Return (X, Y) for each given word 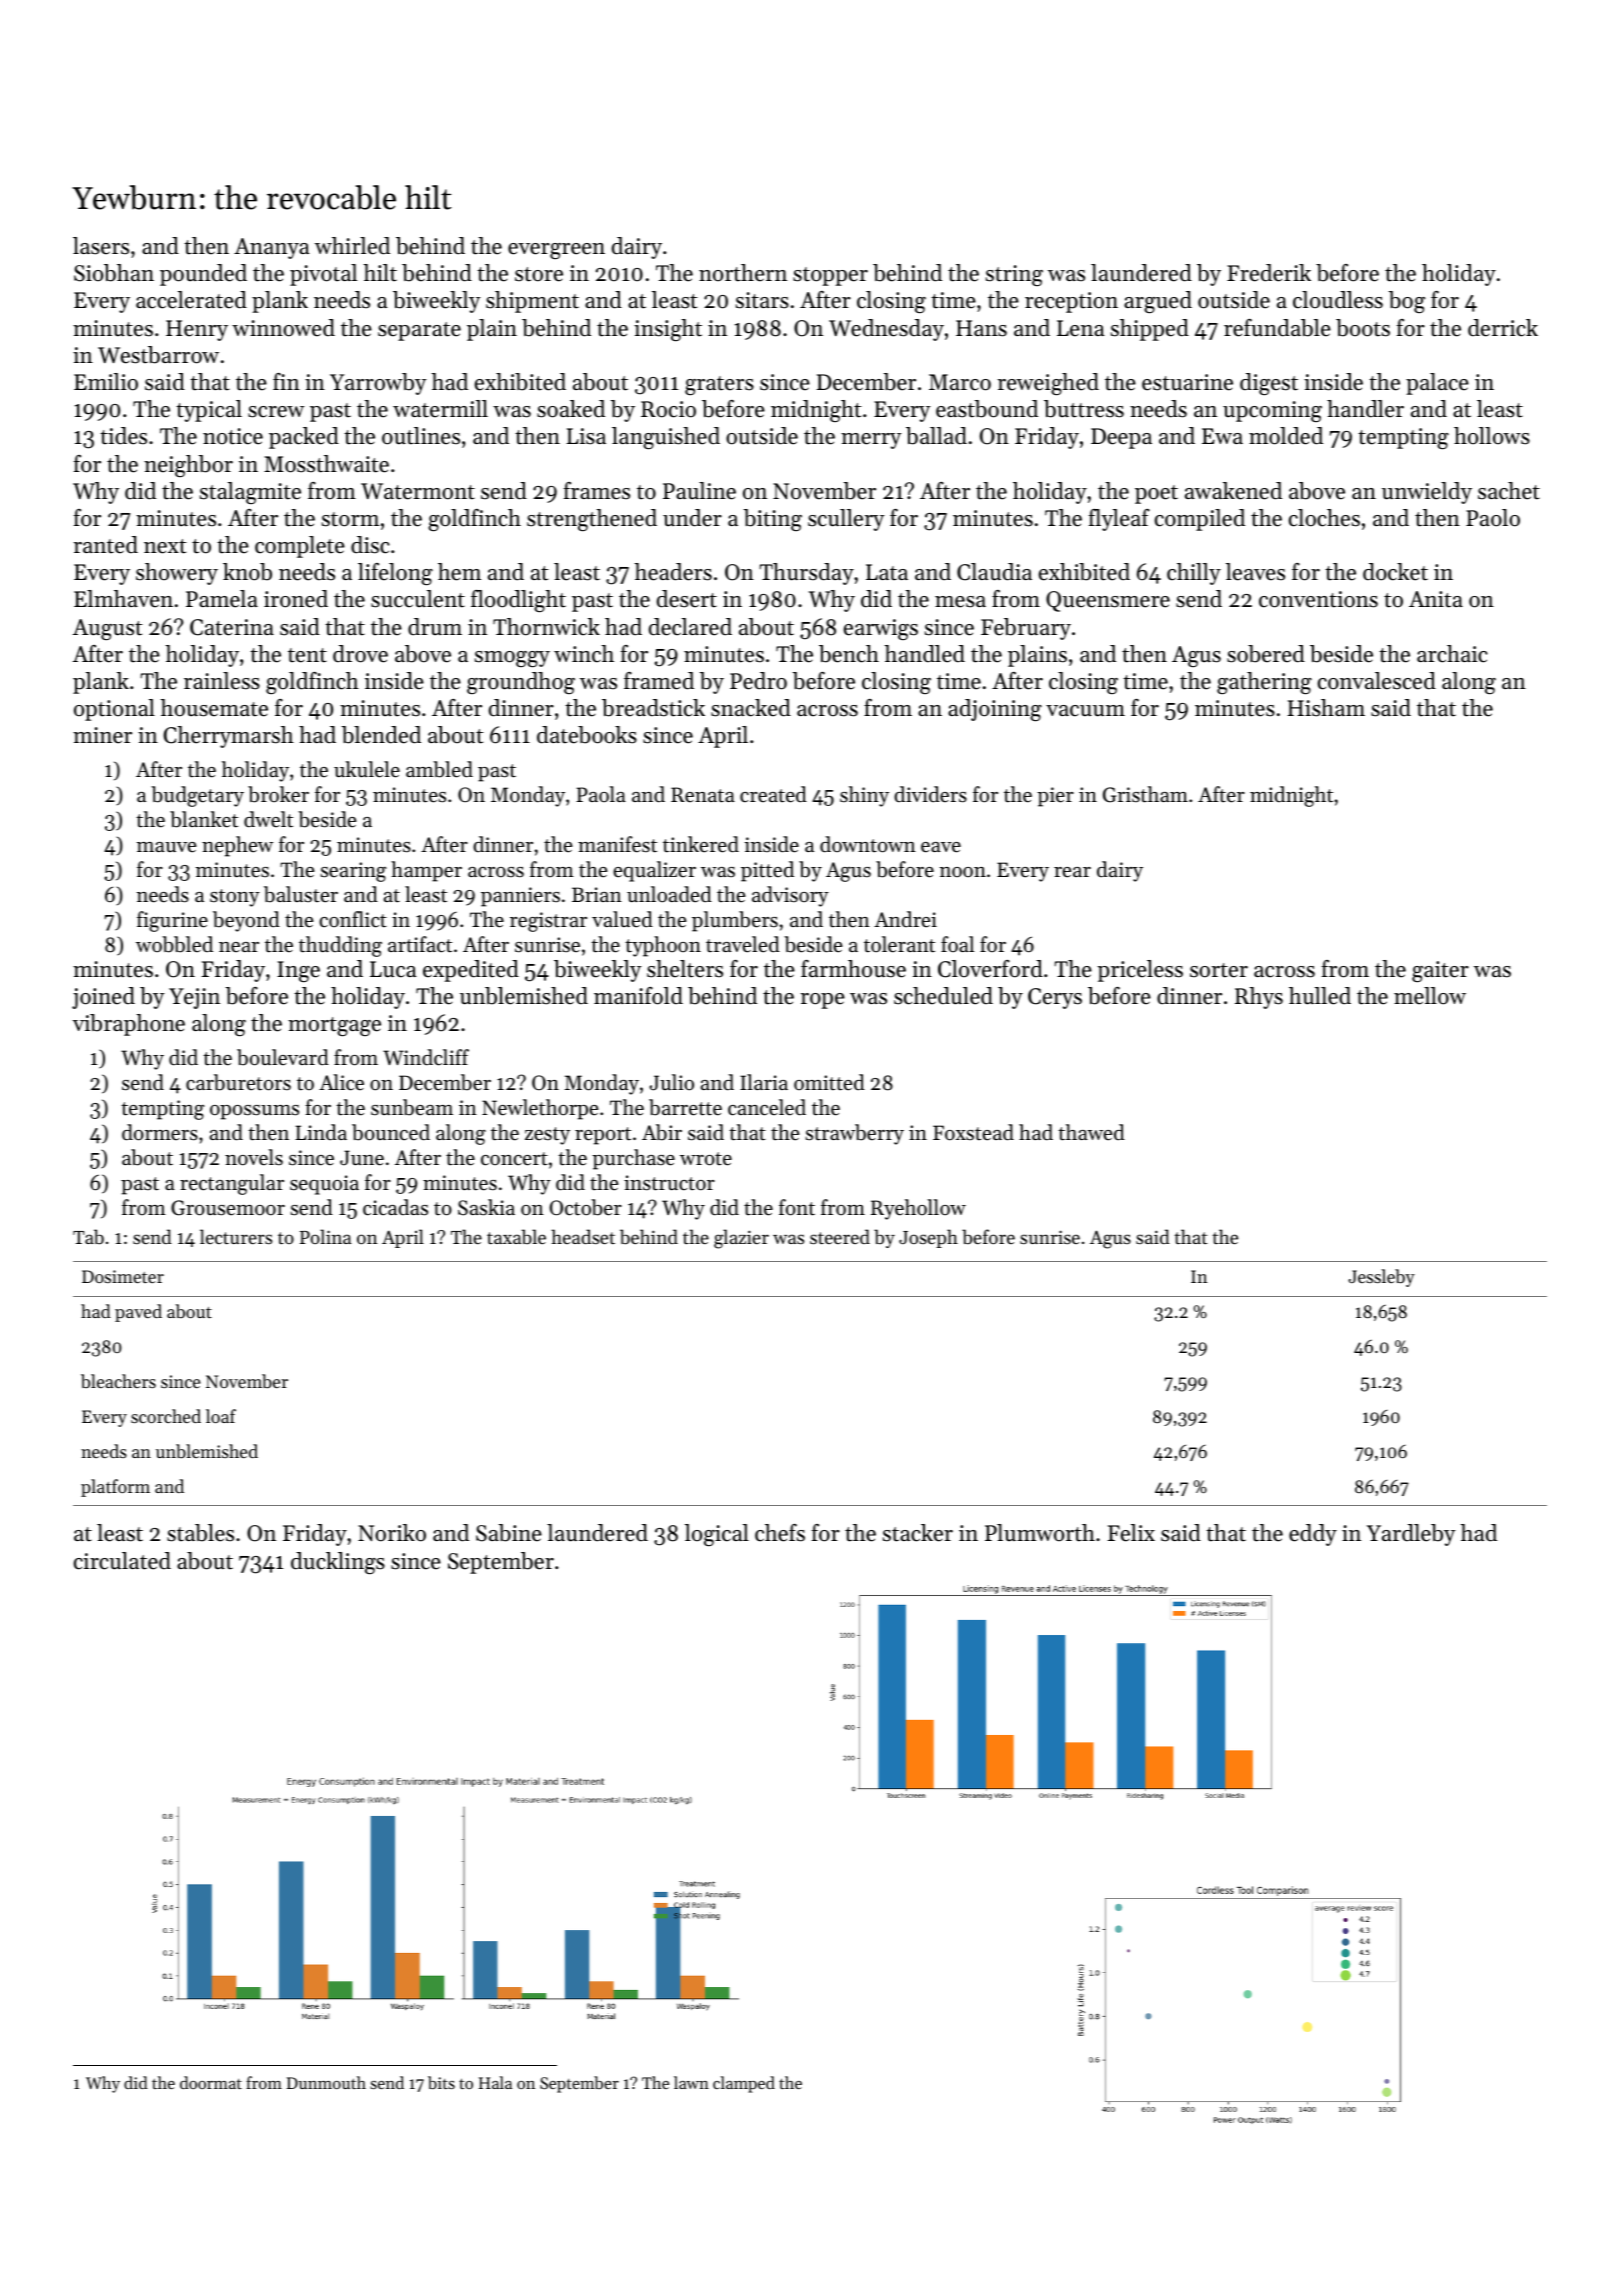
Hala (495, 2082)
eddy (1313, 1535)
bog (1407, 302)
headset (583, 1236)
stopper (830, 276)
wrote (706, 1159)
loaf (221, 1416)
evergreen (556, 251)
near (239, 947)
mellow (1430, 996)
